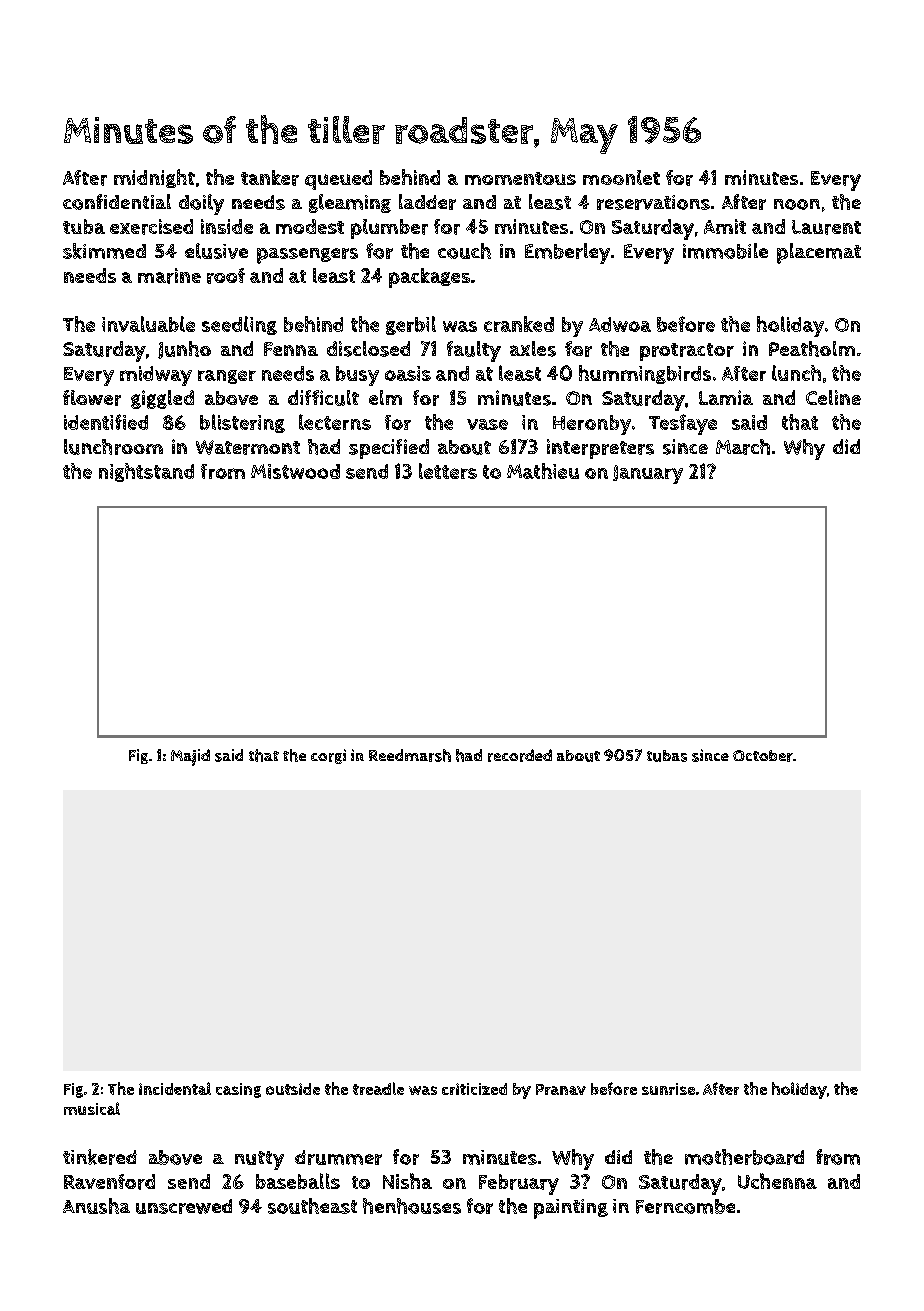 This document has width=924, height=1311. I want to click on Majid, so click(190, 757).
